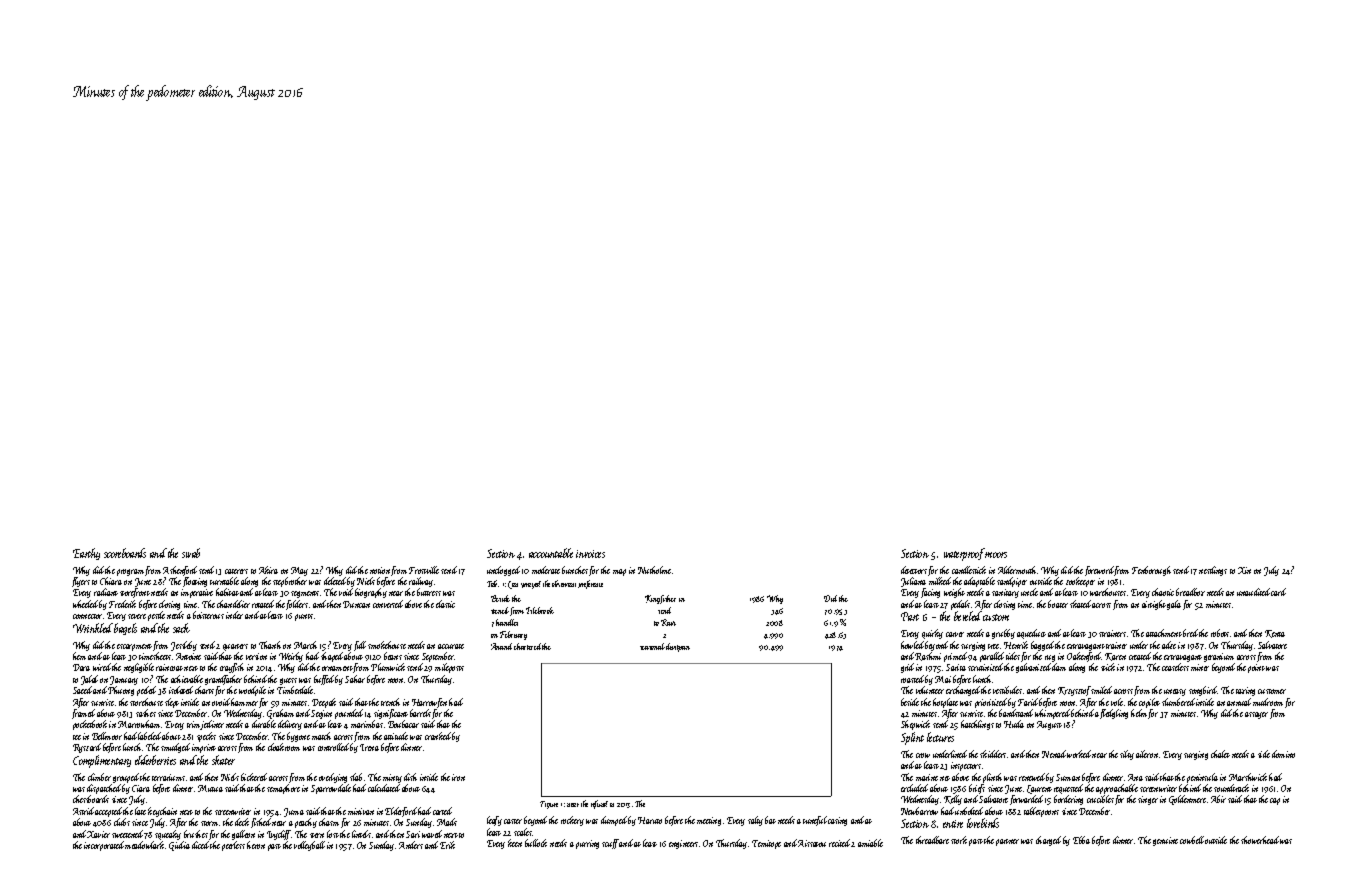 This screenshot has width=1372, height=887. I want to click on cranked, so click(439, 736).
